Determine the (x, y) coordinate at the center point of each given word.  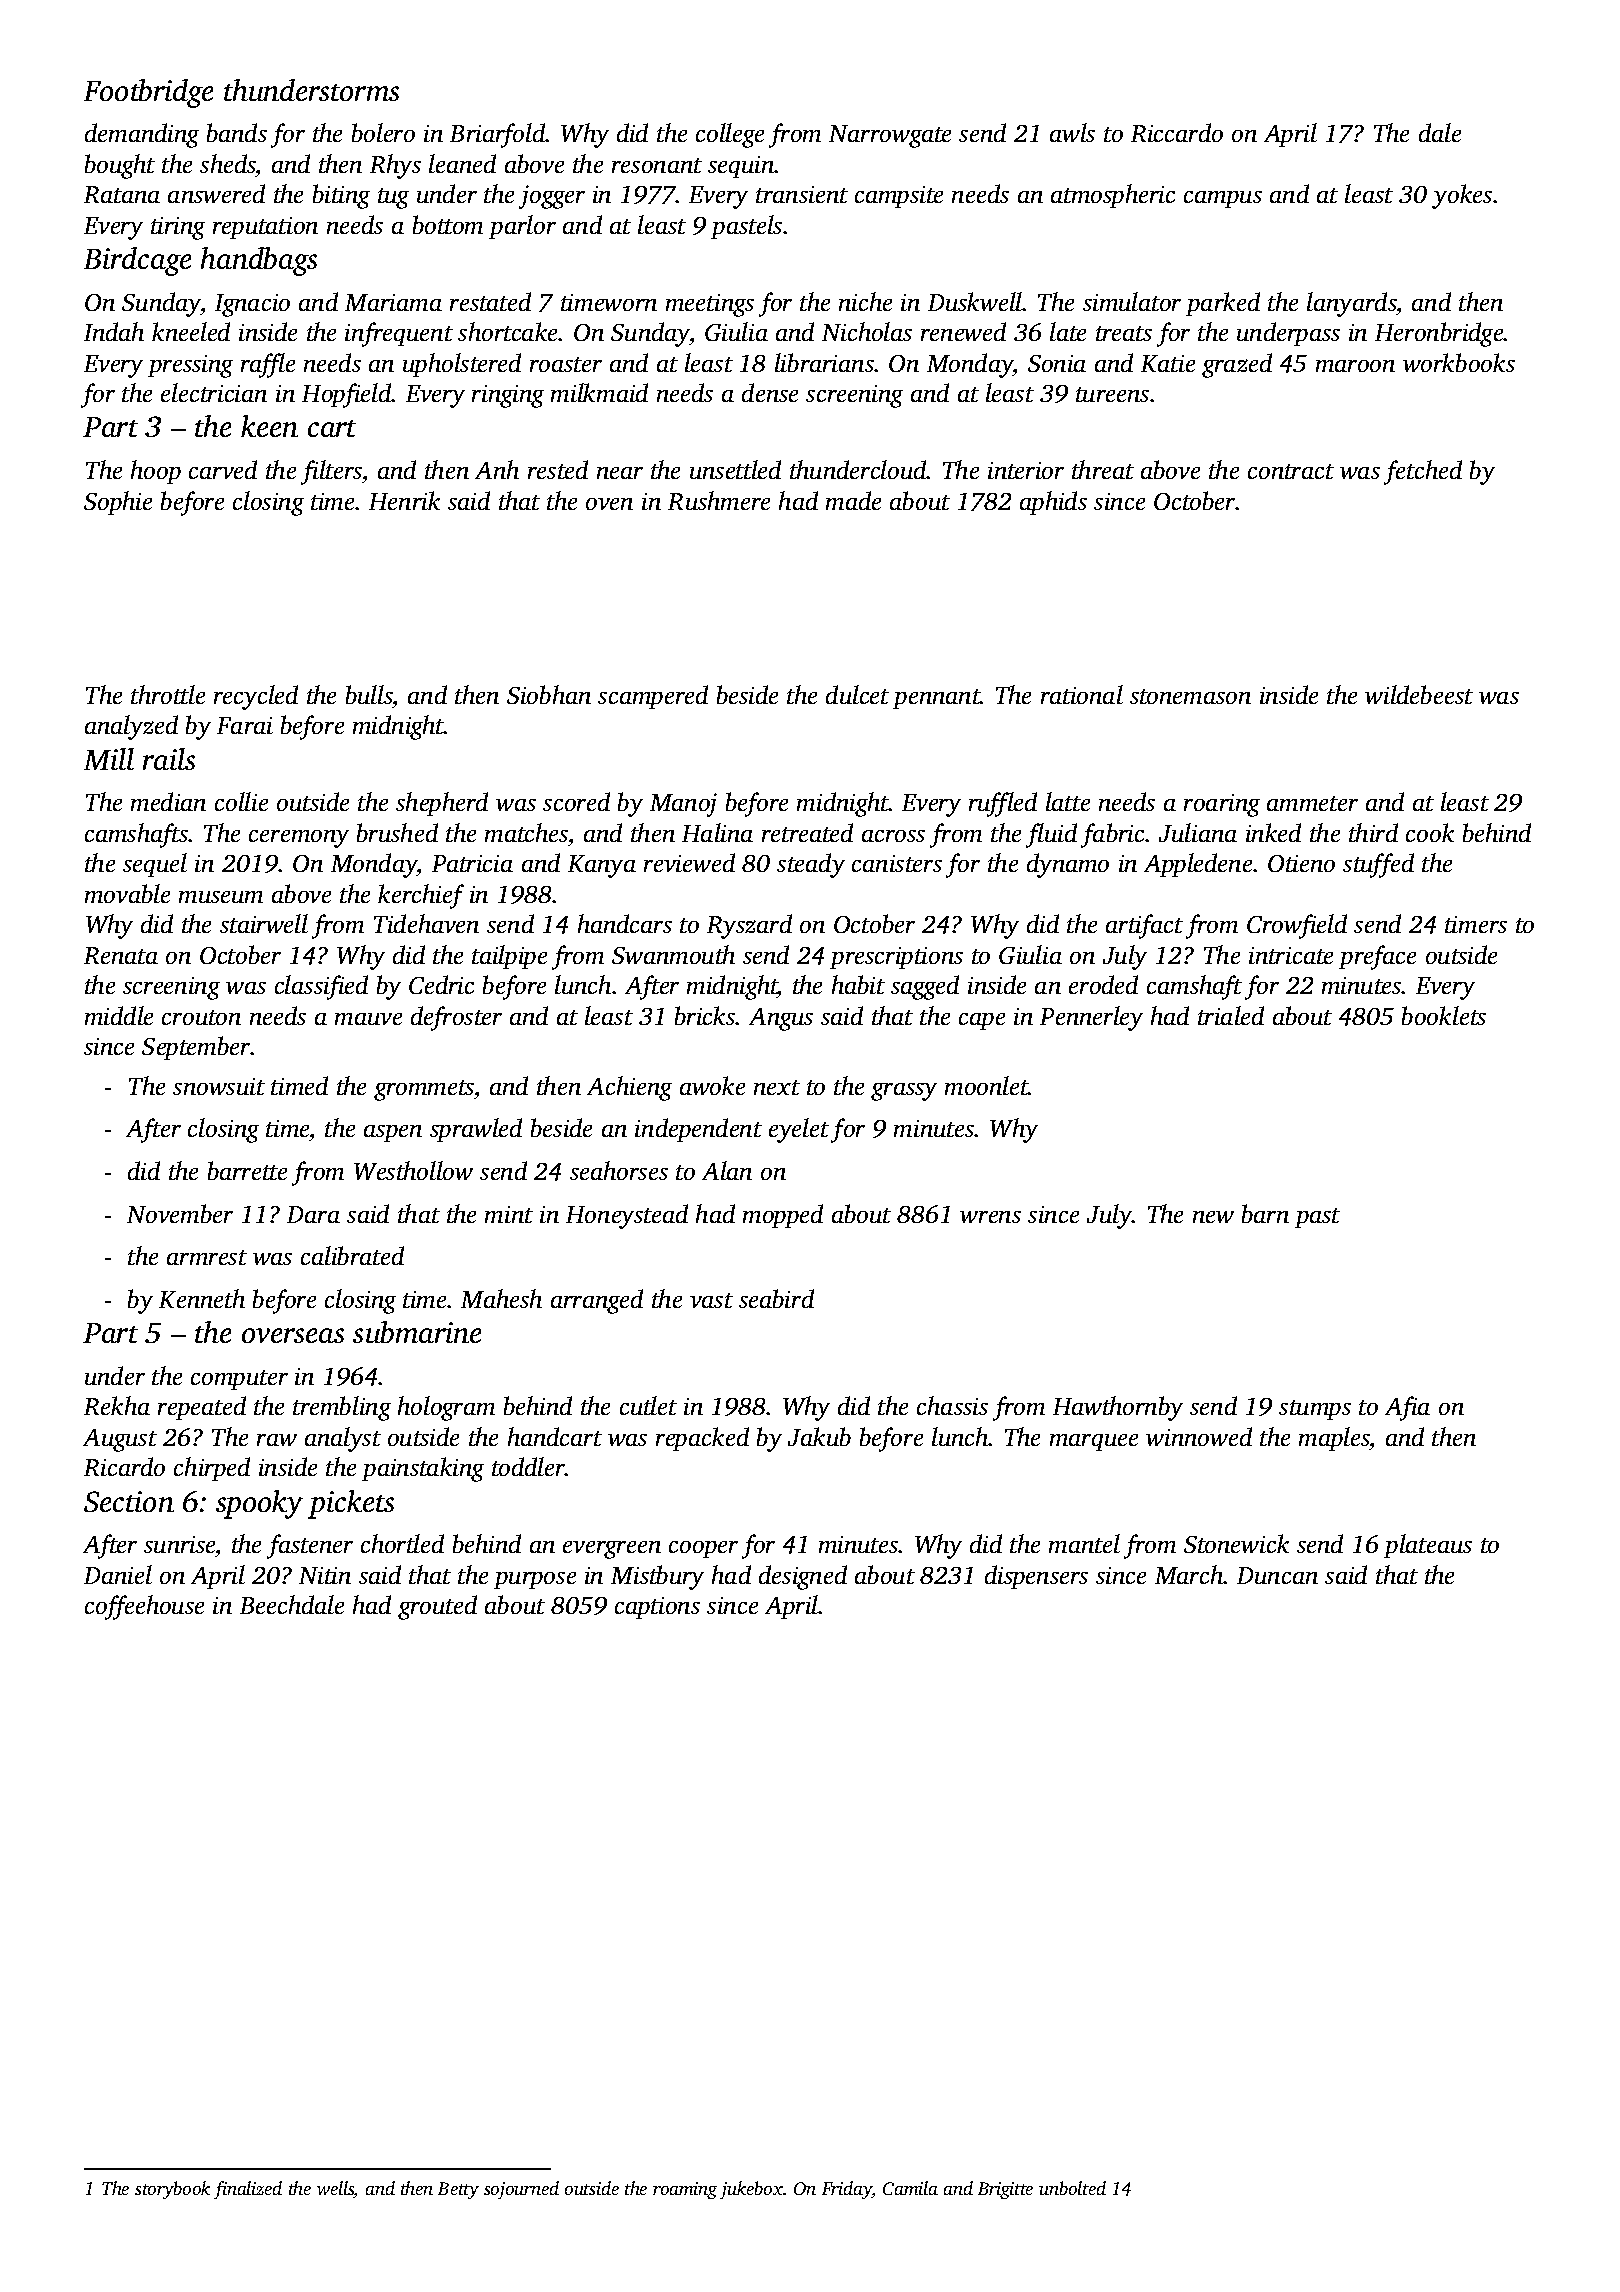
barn (1265, 1213)
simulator (1132, 301)
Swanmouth (673, 954)
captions (657, 1608)
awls (1072, 132)
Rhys (395, 166)
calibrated (352, 1255)
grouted (437, 1607)
